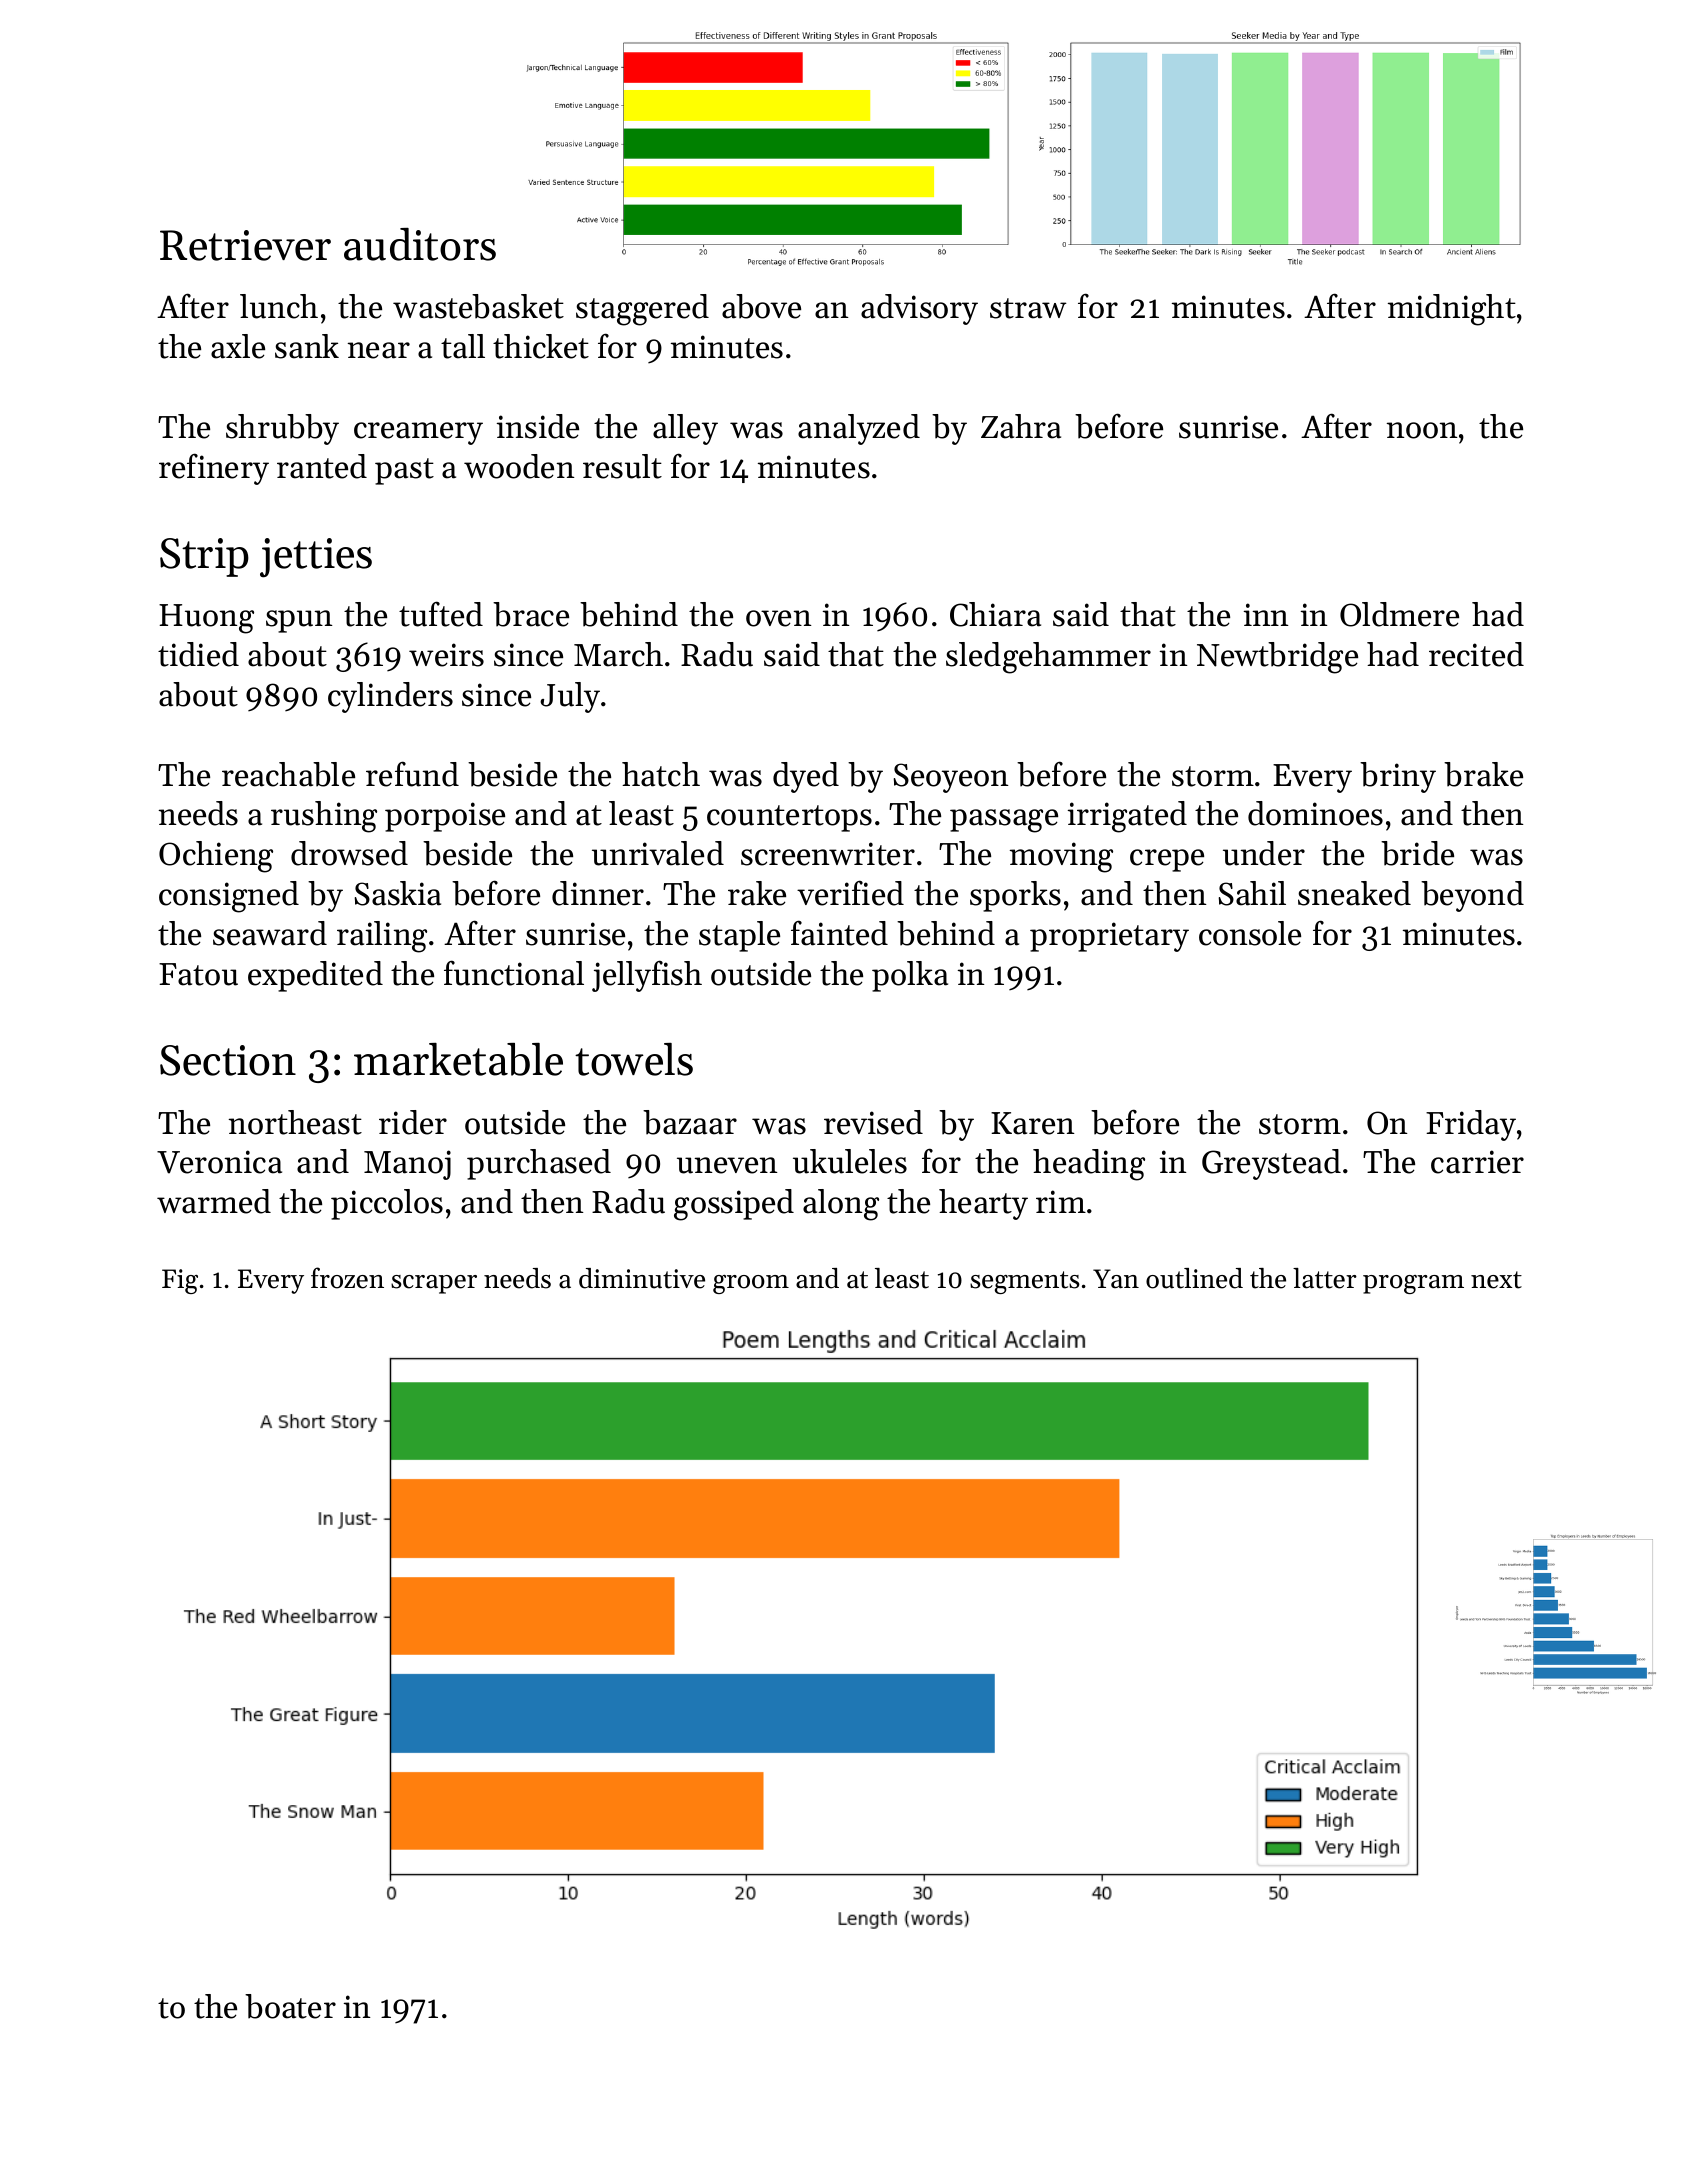 The image size is (1683, 2178). What do you see at coordinates (214, 1201) in the image?
I see `warmed` at bounding box center [214, 1201].
